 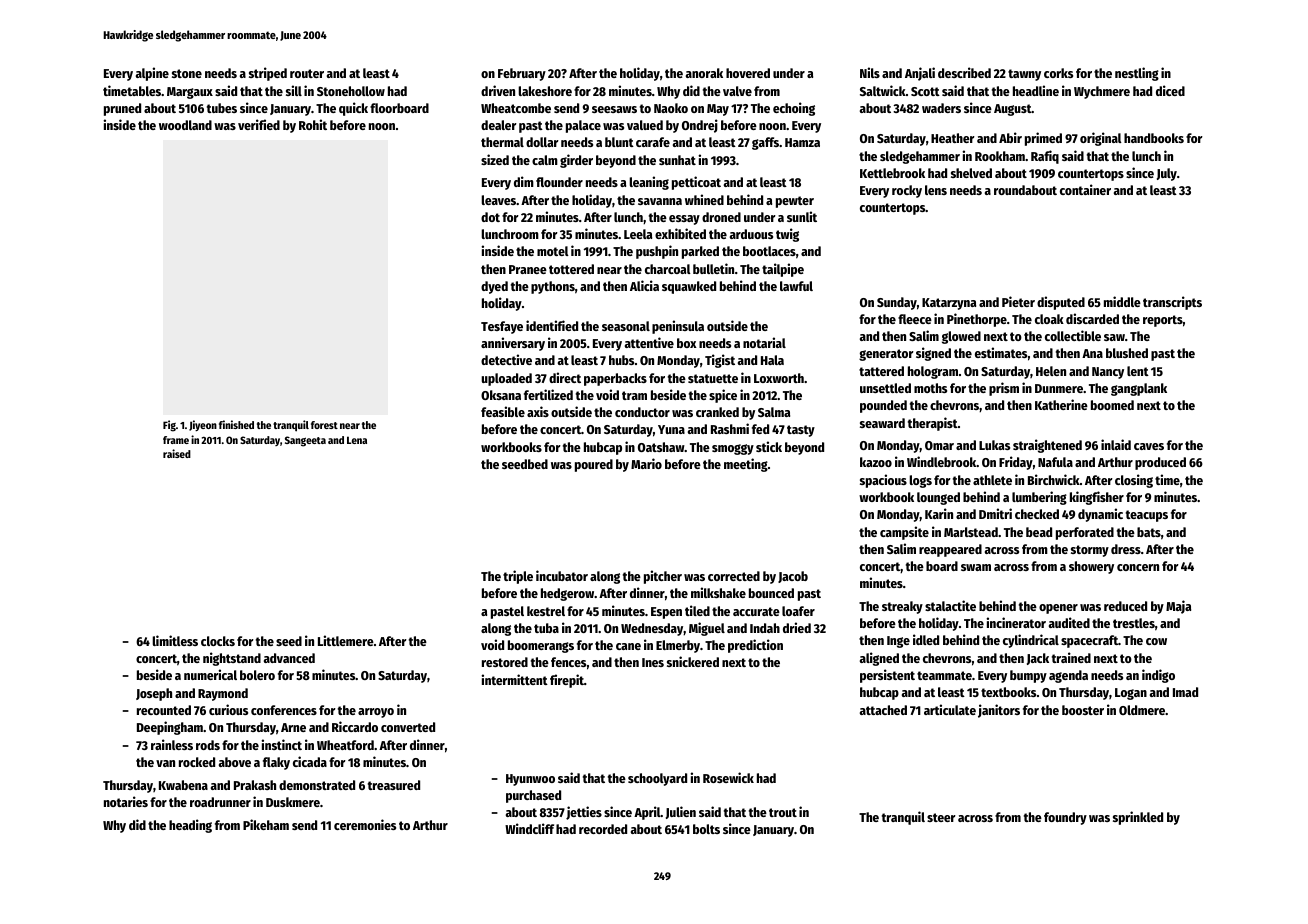 What do you see at coordinates (1147, 516) in the image?
I see `teacups` at bounding box center [1147, 516].
